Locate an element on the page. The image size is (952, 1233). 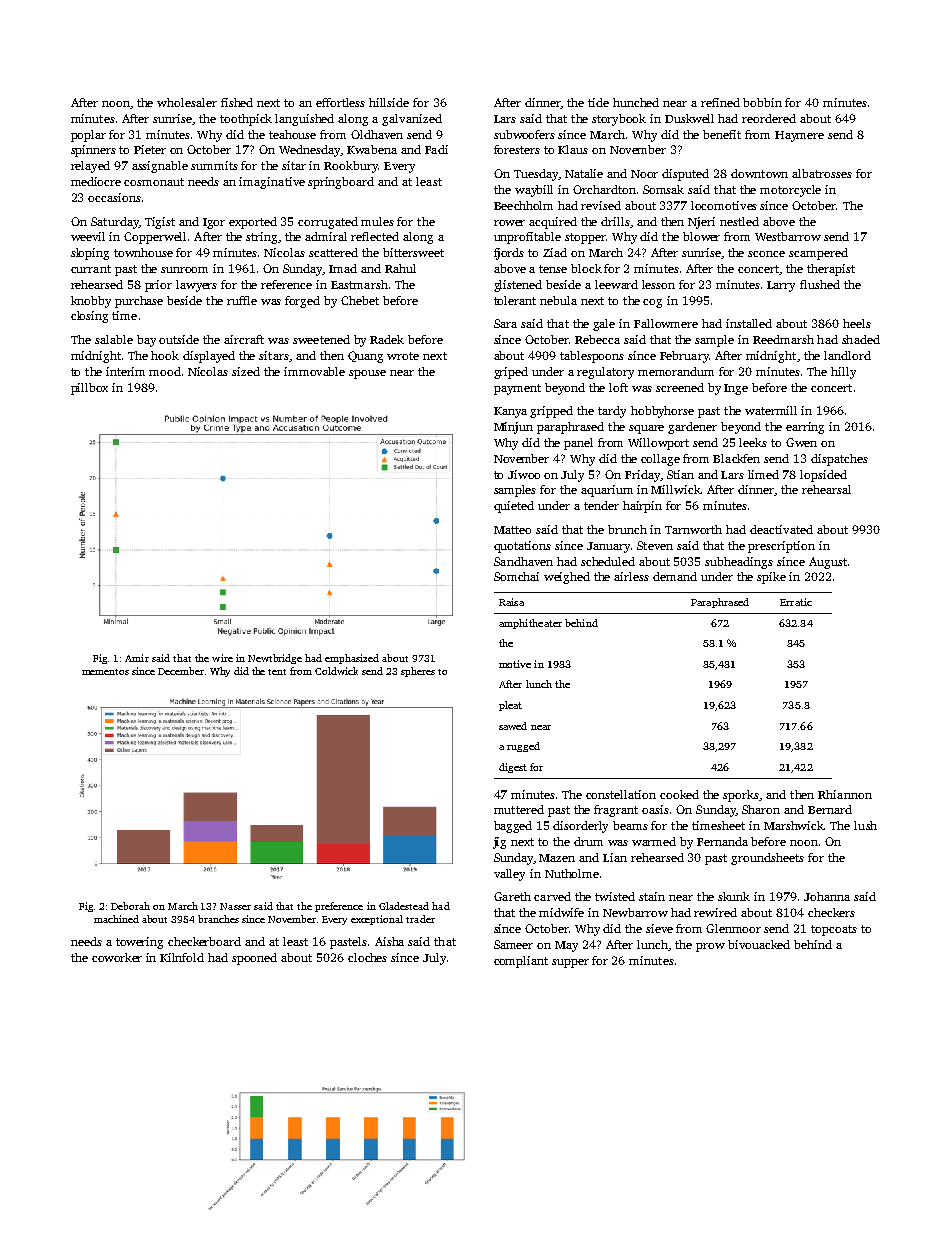
refined is located at coordinates (720, 102).
